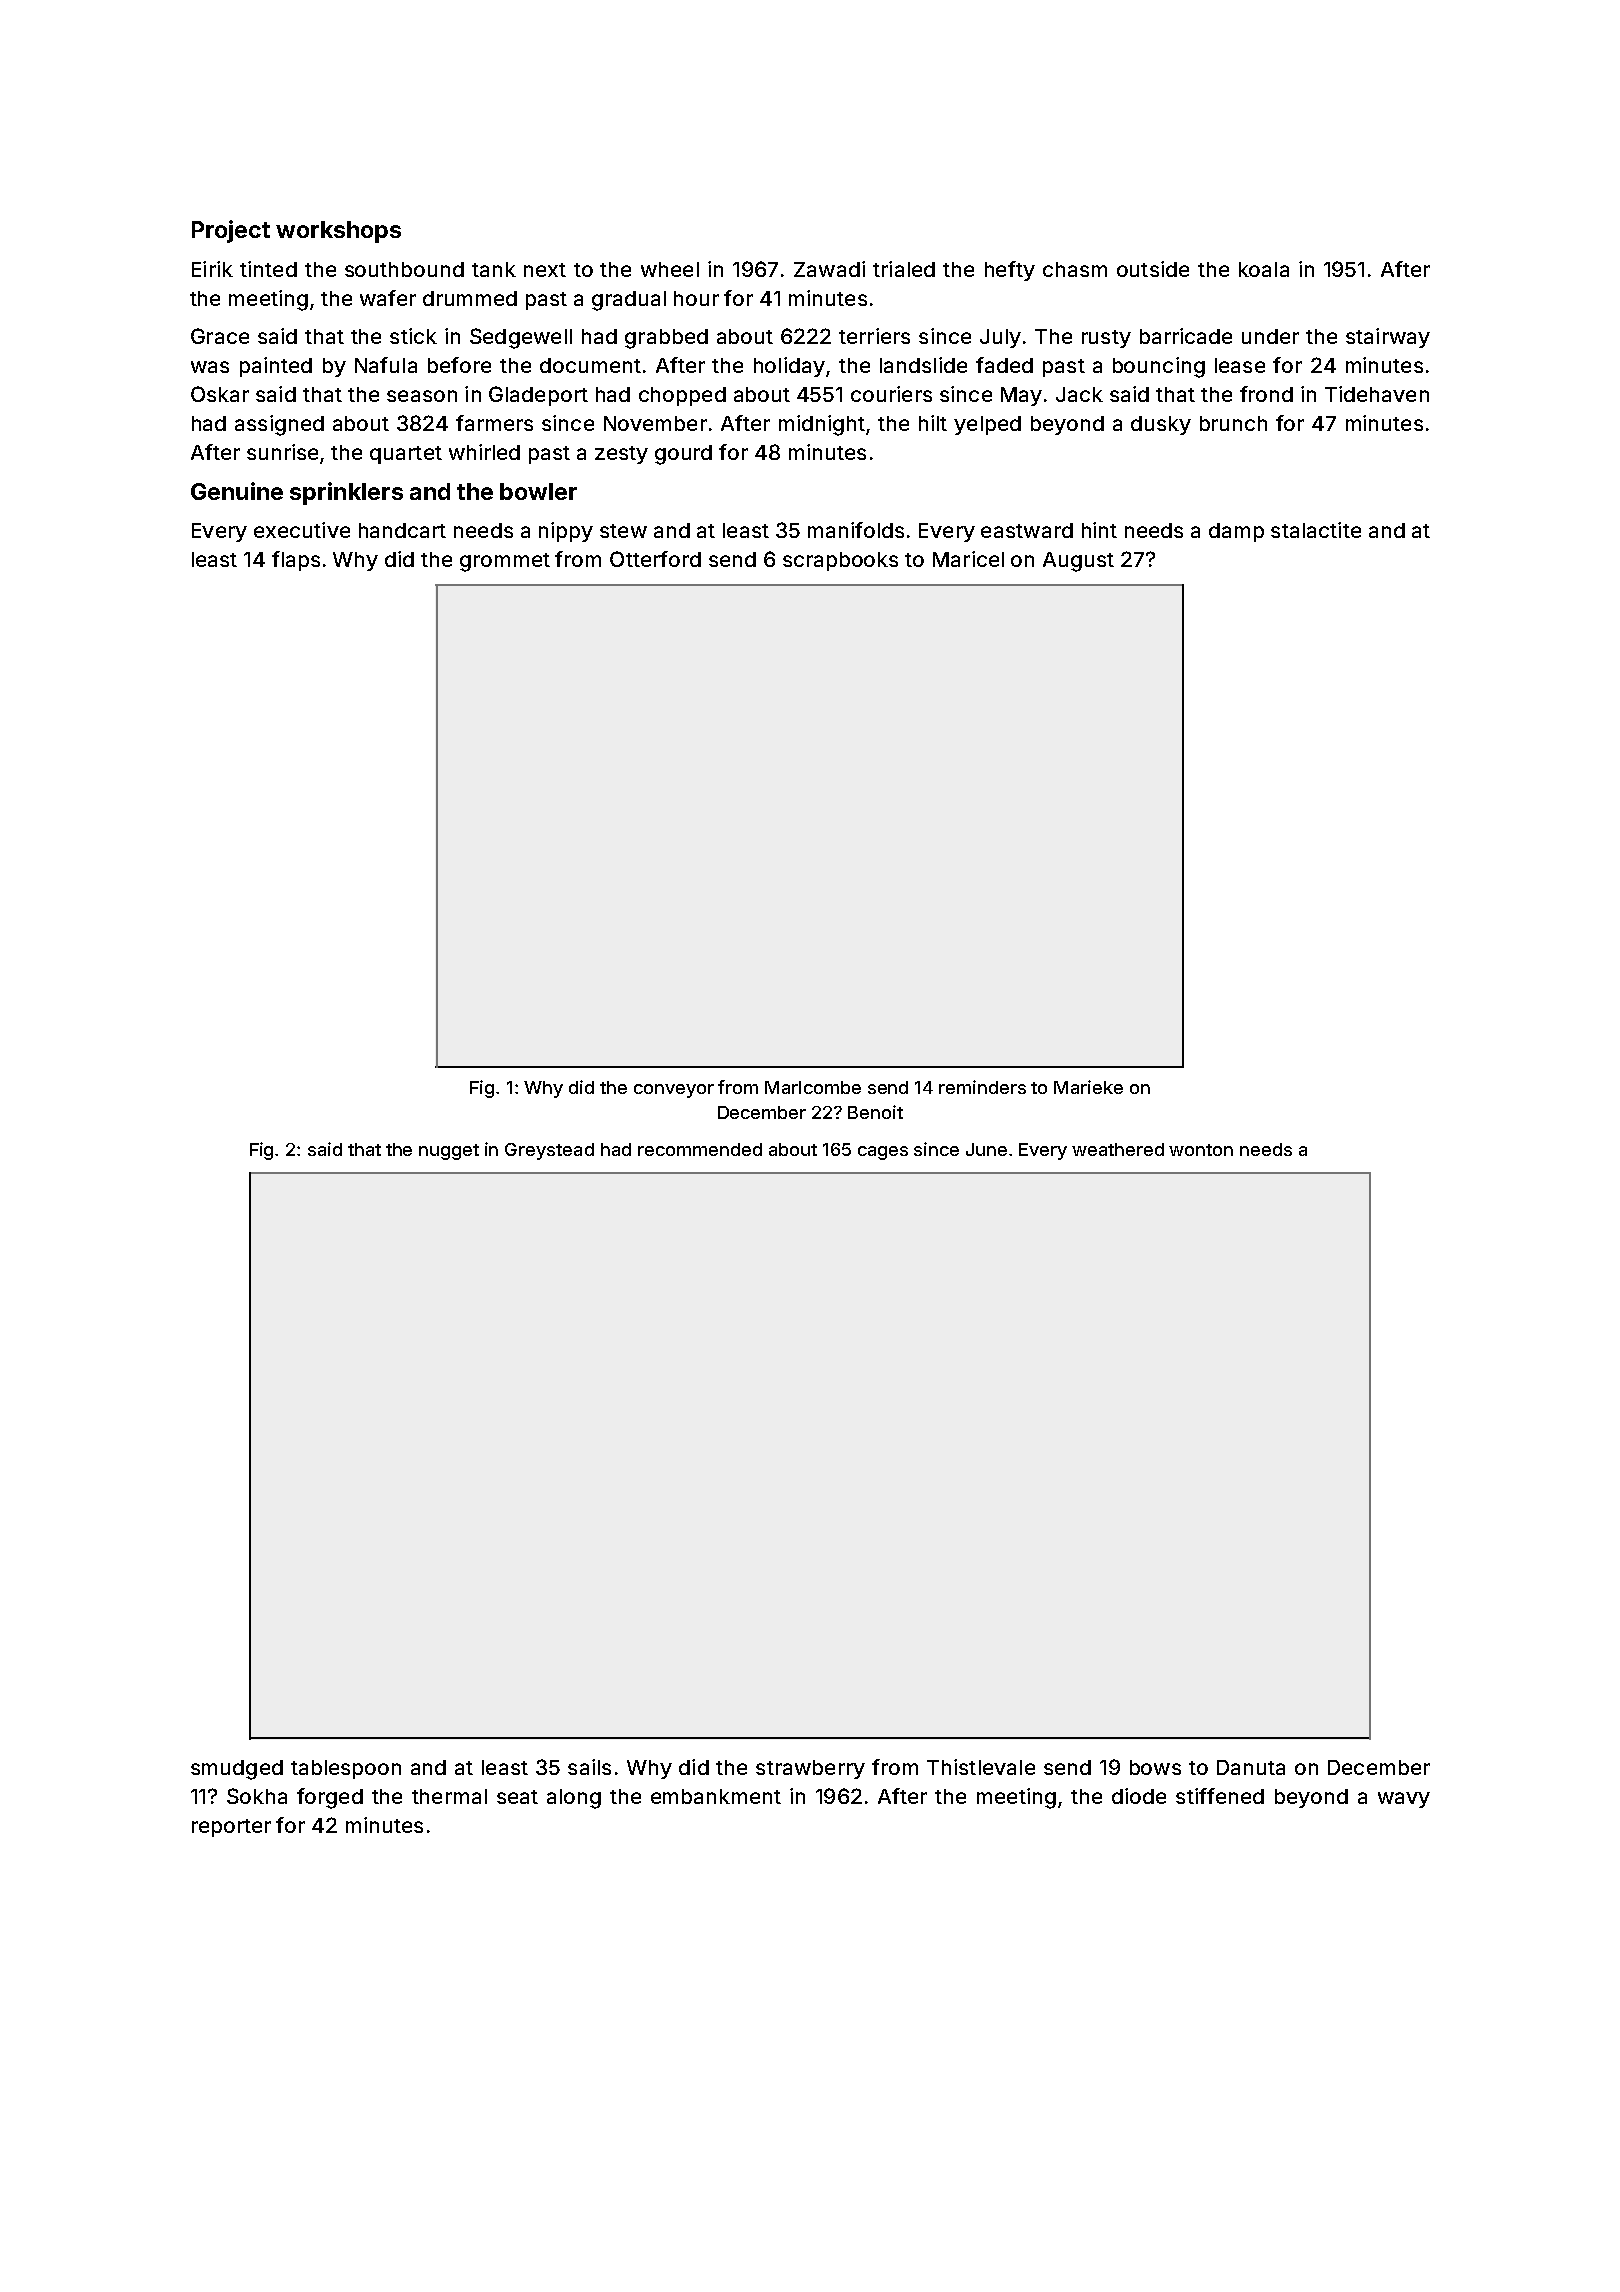 Image resolution: width=1620 pixels, height=2292 pixels. Describe the element at coordinates (1155, 1767) in the screenshot. I see `bows` at that location.
